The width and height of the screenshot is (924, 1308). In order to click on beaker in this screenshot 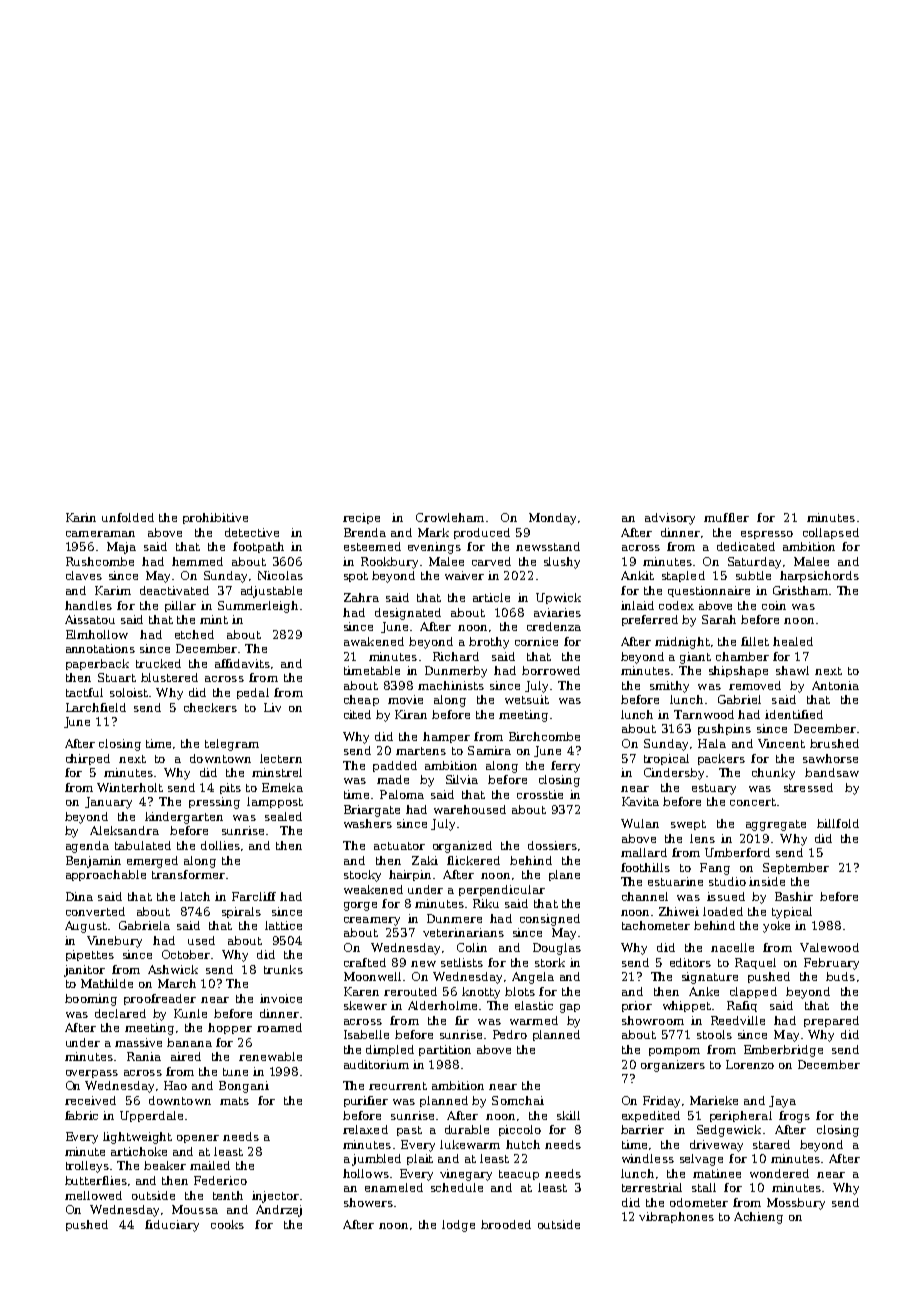, I will do `click(165, 1165)`.
